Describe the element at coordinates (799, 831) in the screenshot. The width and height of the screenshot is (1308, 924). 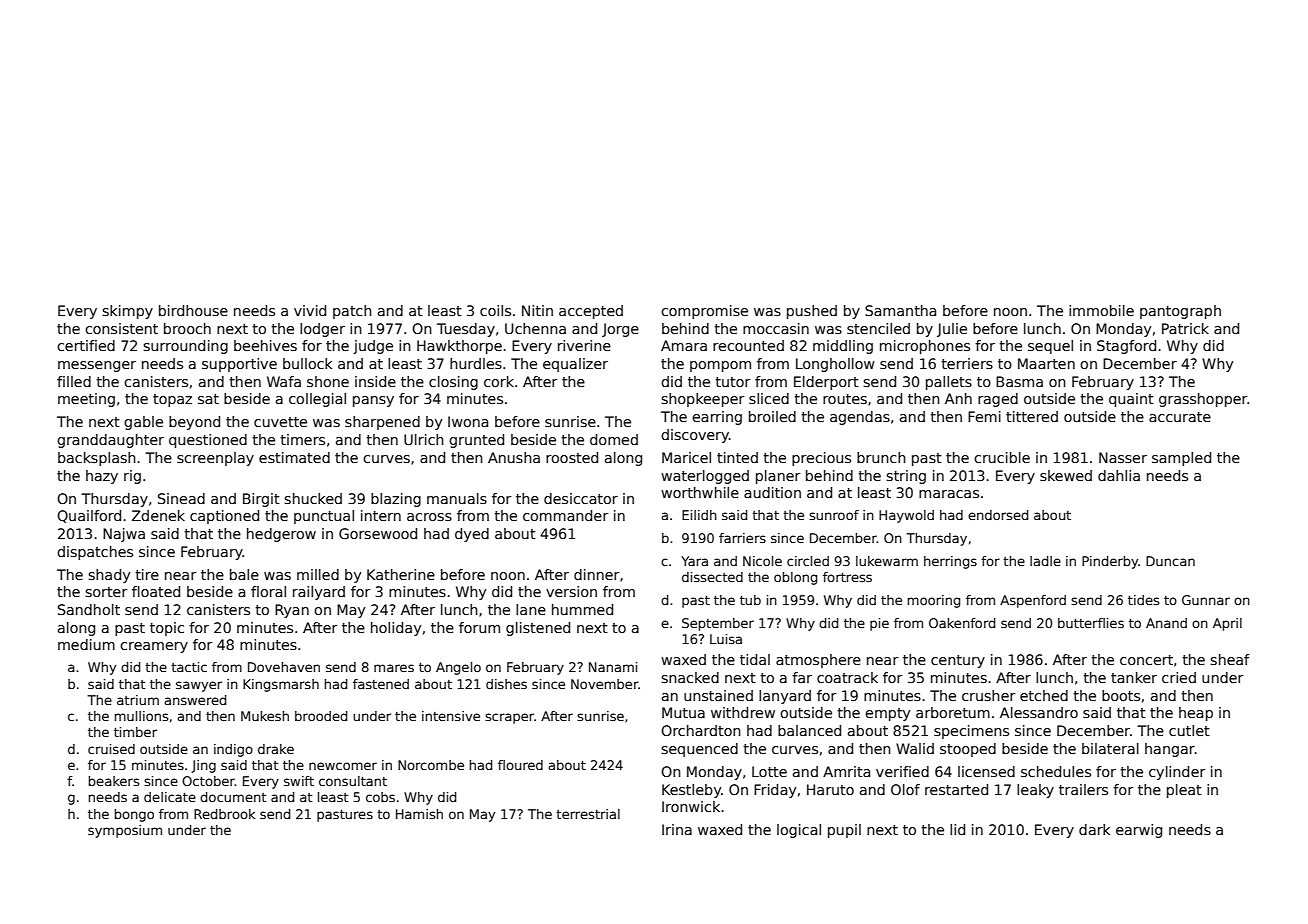
I see `logical` at that location.
